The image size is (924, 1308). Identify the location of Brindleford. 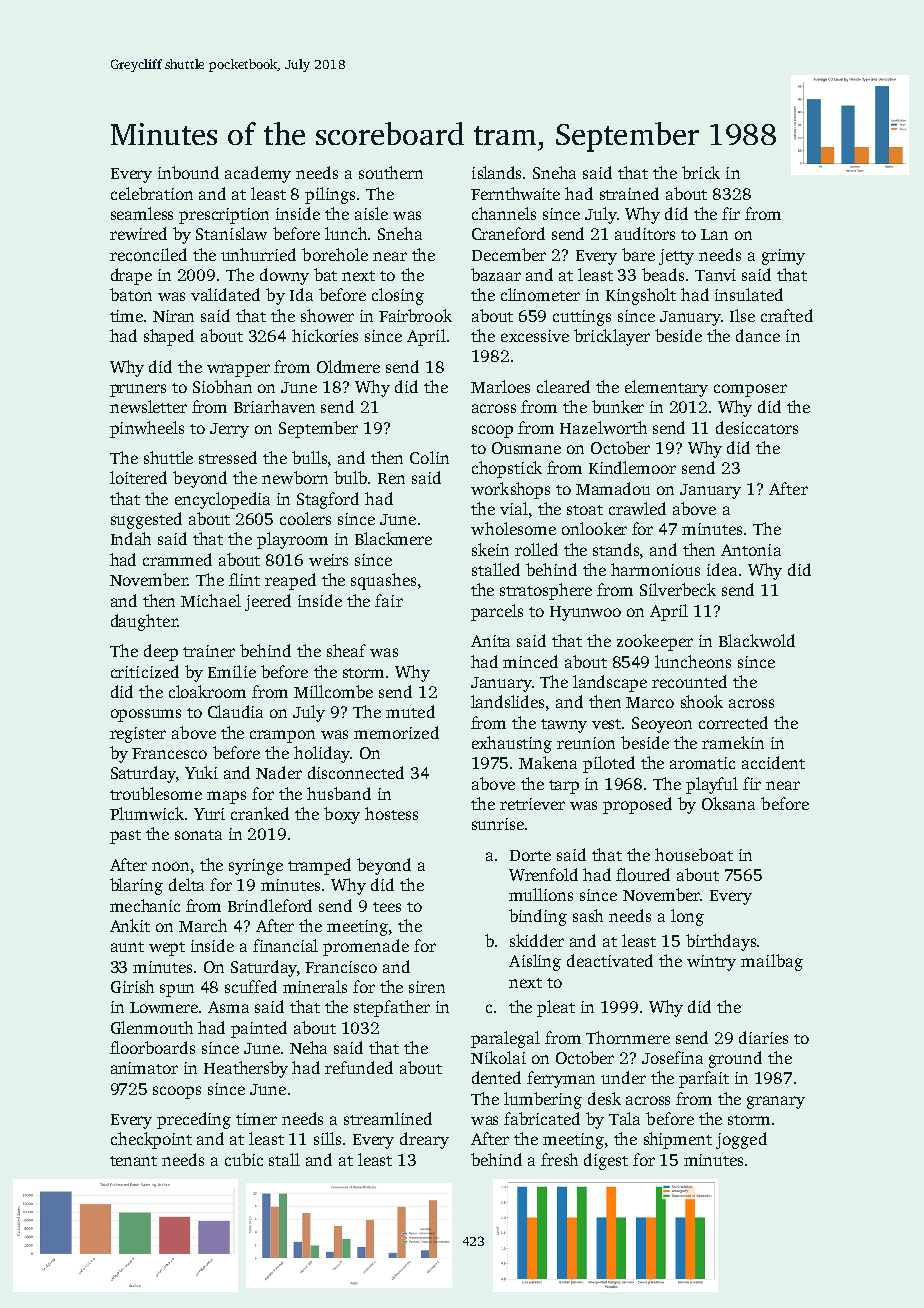
(270, 905).
